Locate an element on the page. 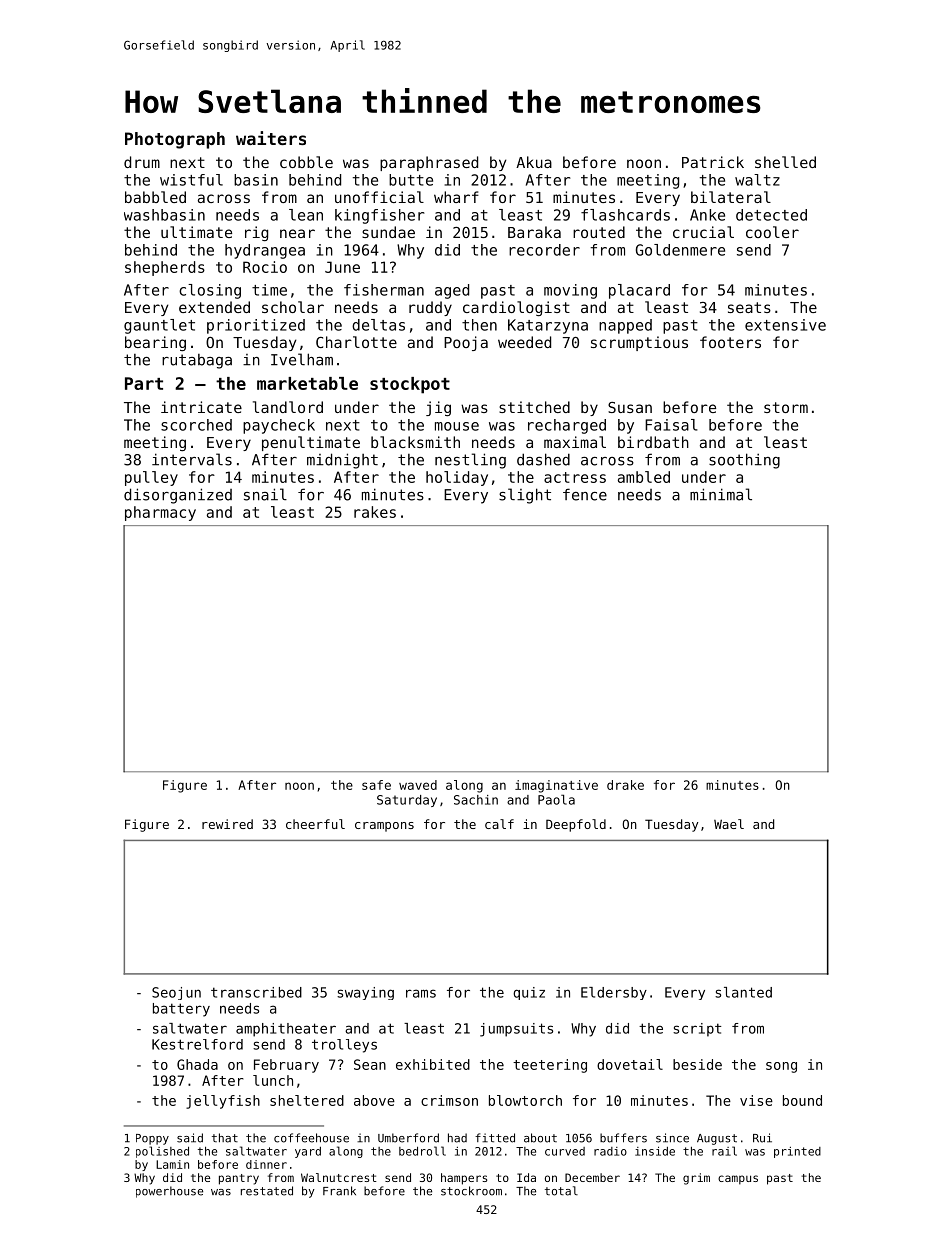 Image resolution: width=952 pixels, height=1233 pixels. Akua is located at coordinates (534, 162).
